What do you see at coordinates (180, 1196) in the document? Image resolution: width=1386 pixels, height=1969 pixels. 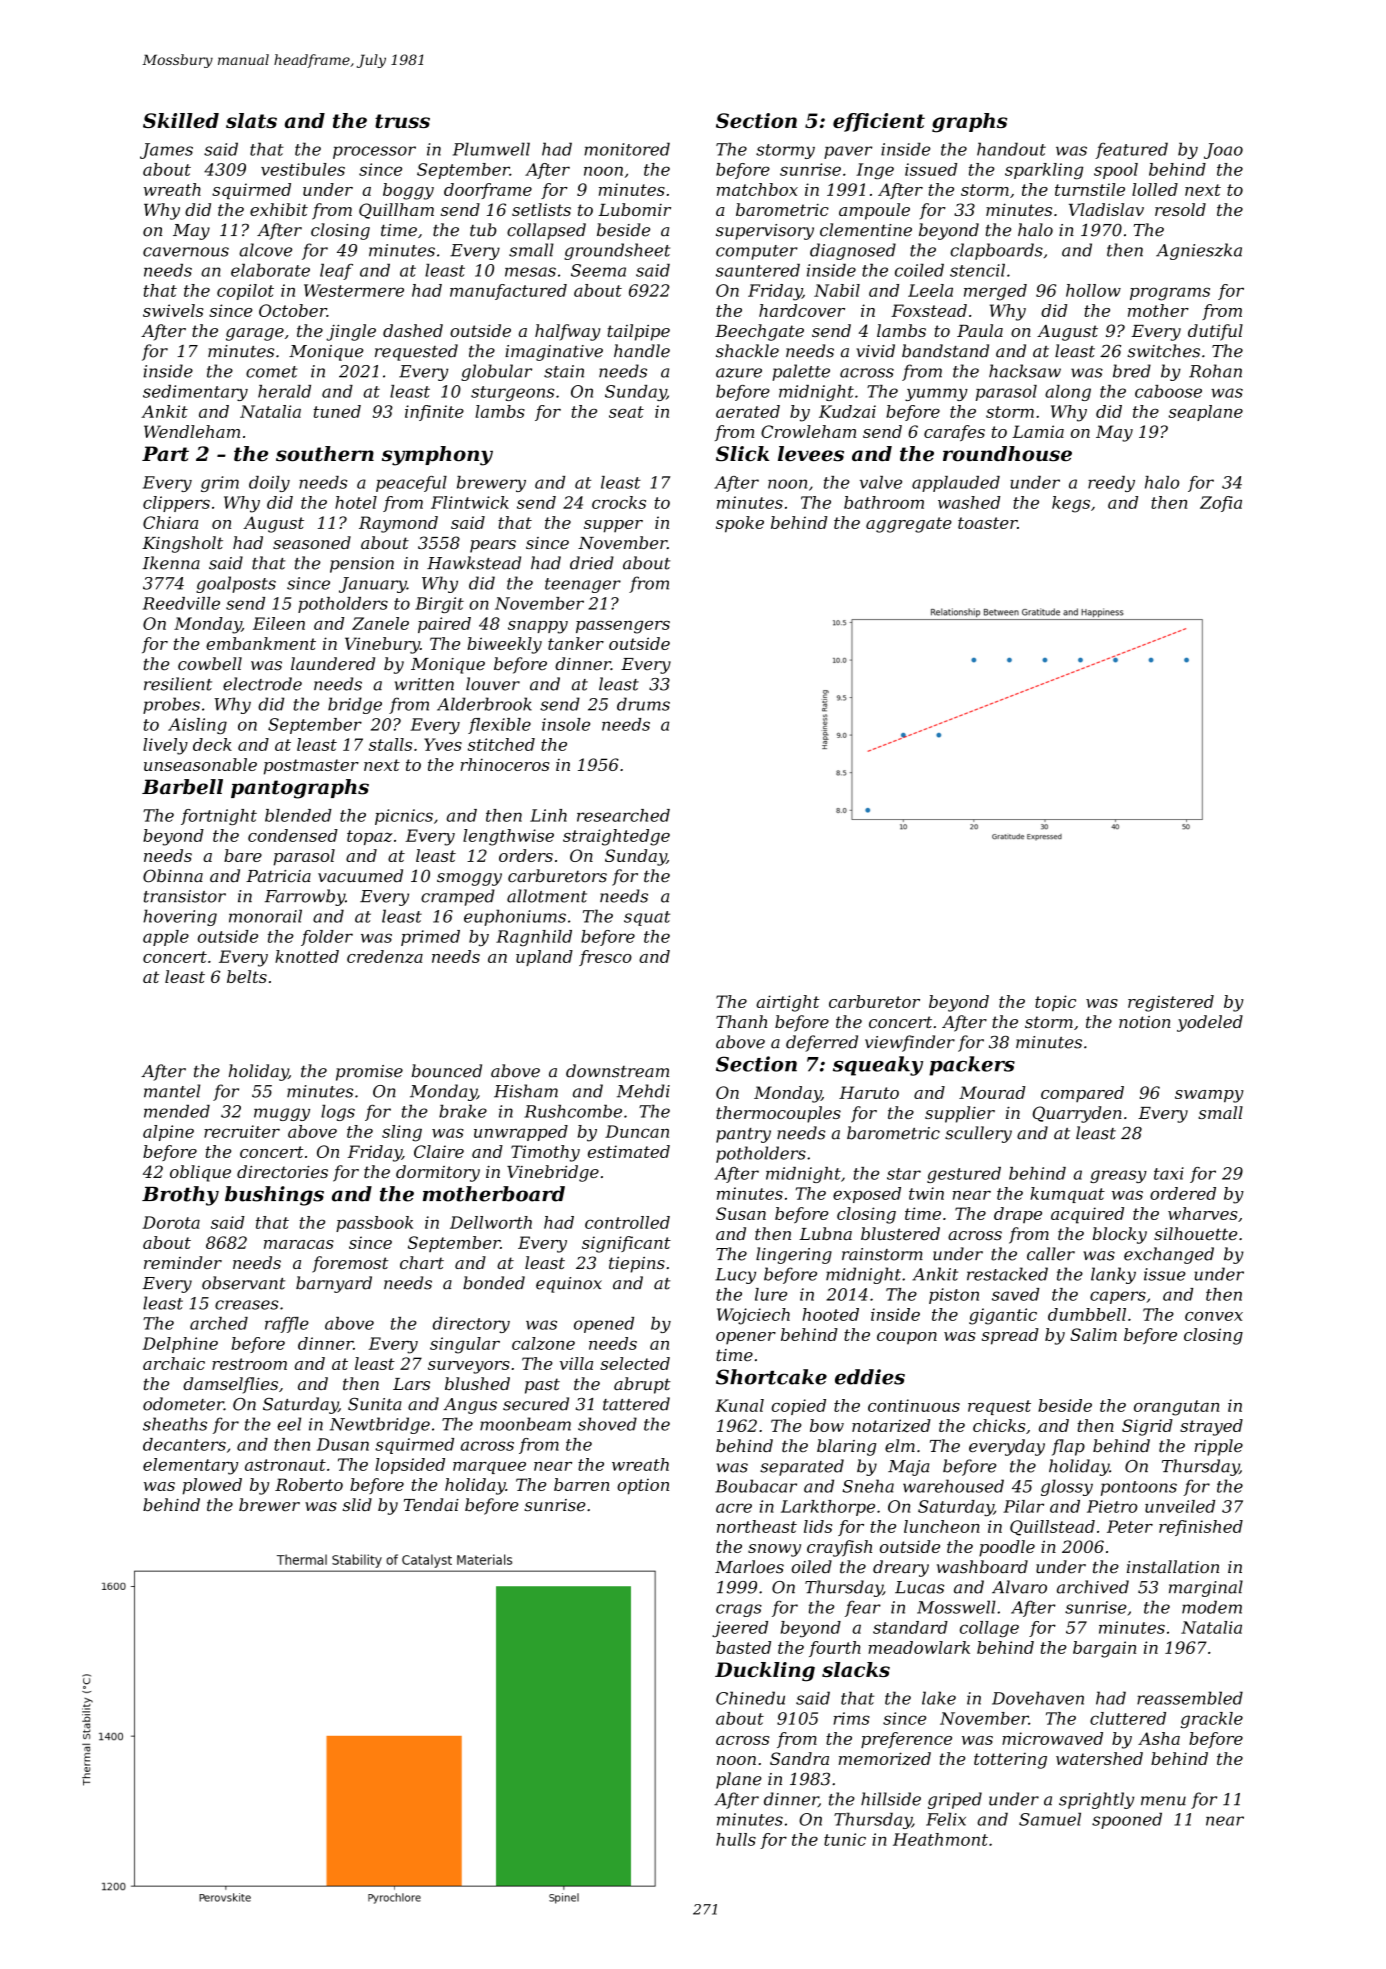 I see `Brothy` at bounding box center [180, 1196].
